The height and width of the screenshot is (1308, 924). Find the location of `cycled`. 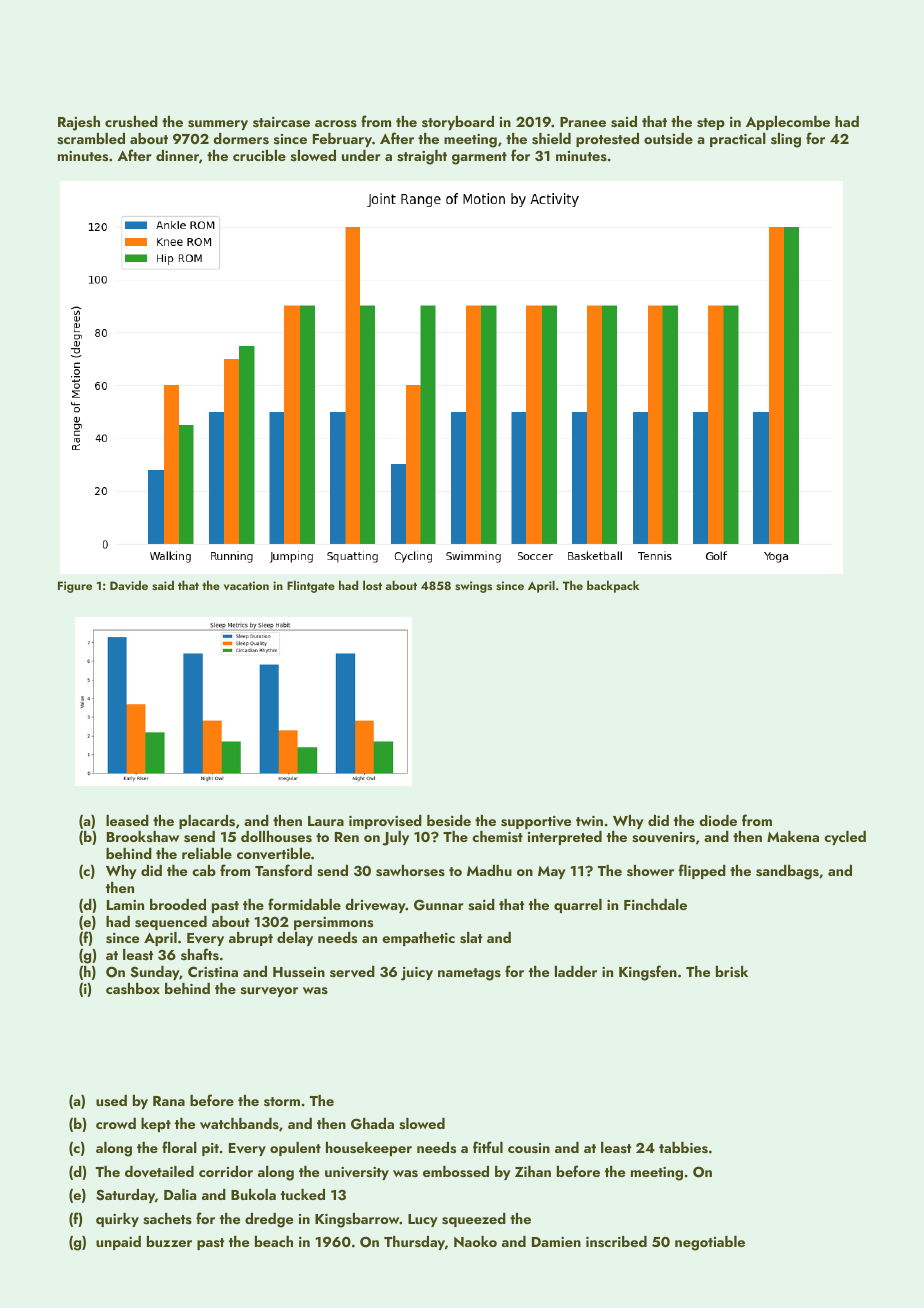

cycled is located at coordinates (845, 838).
